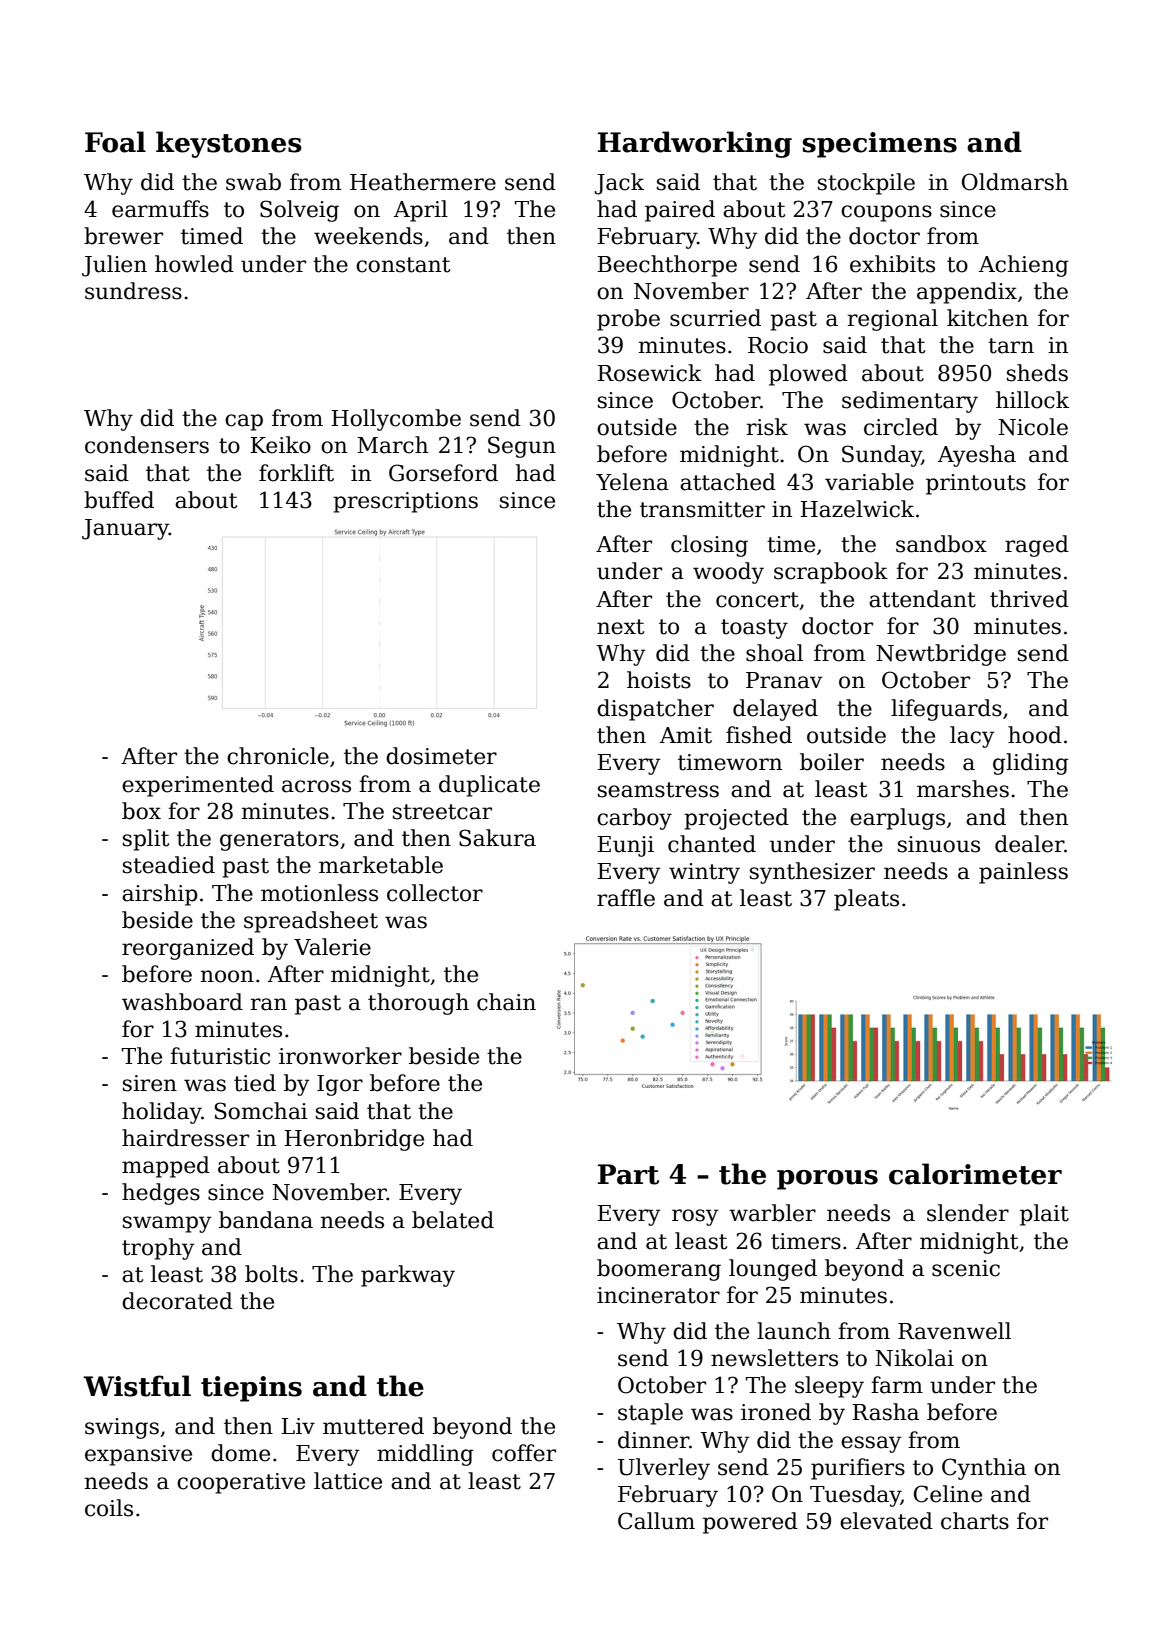  Describe the element at coordinates (879, 145) in the document. I see `specimens` at that location.
